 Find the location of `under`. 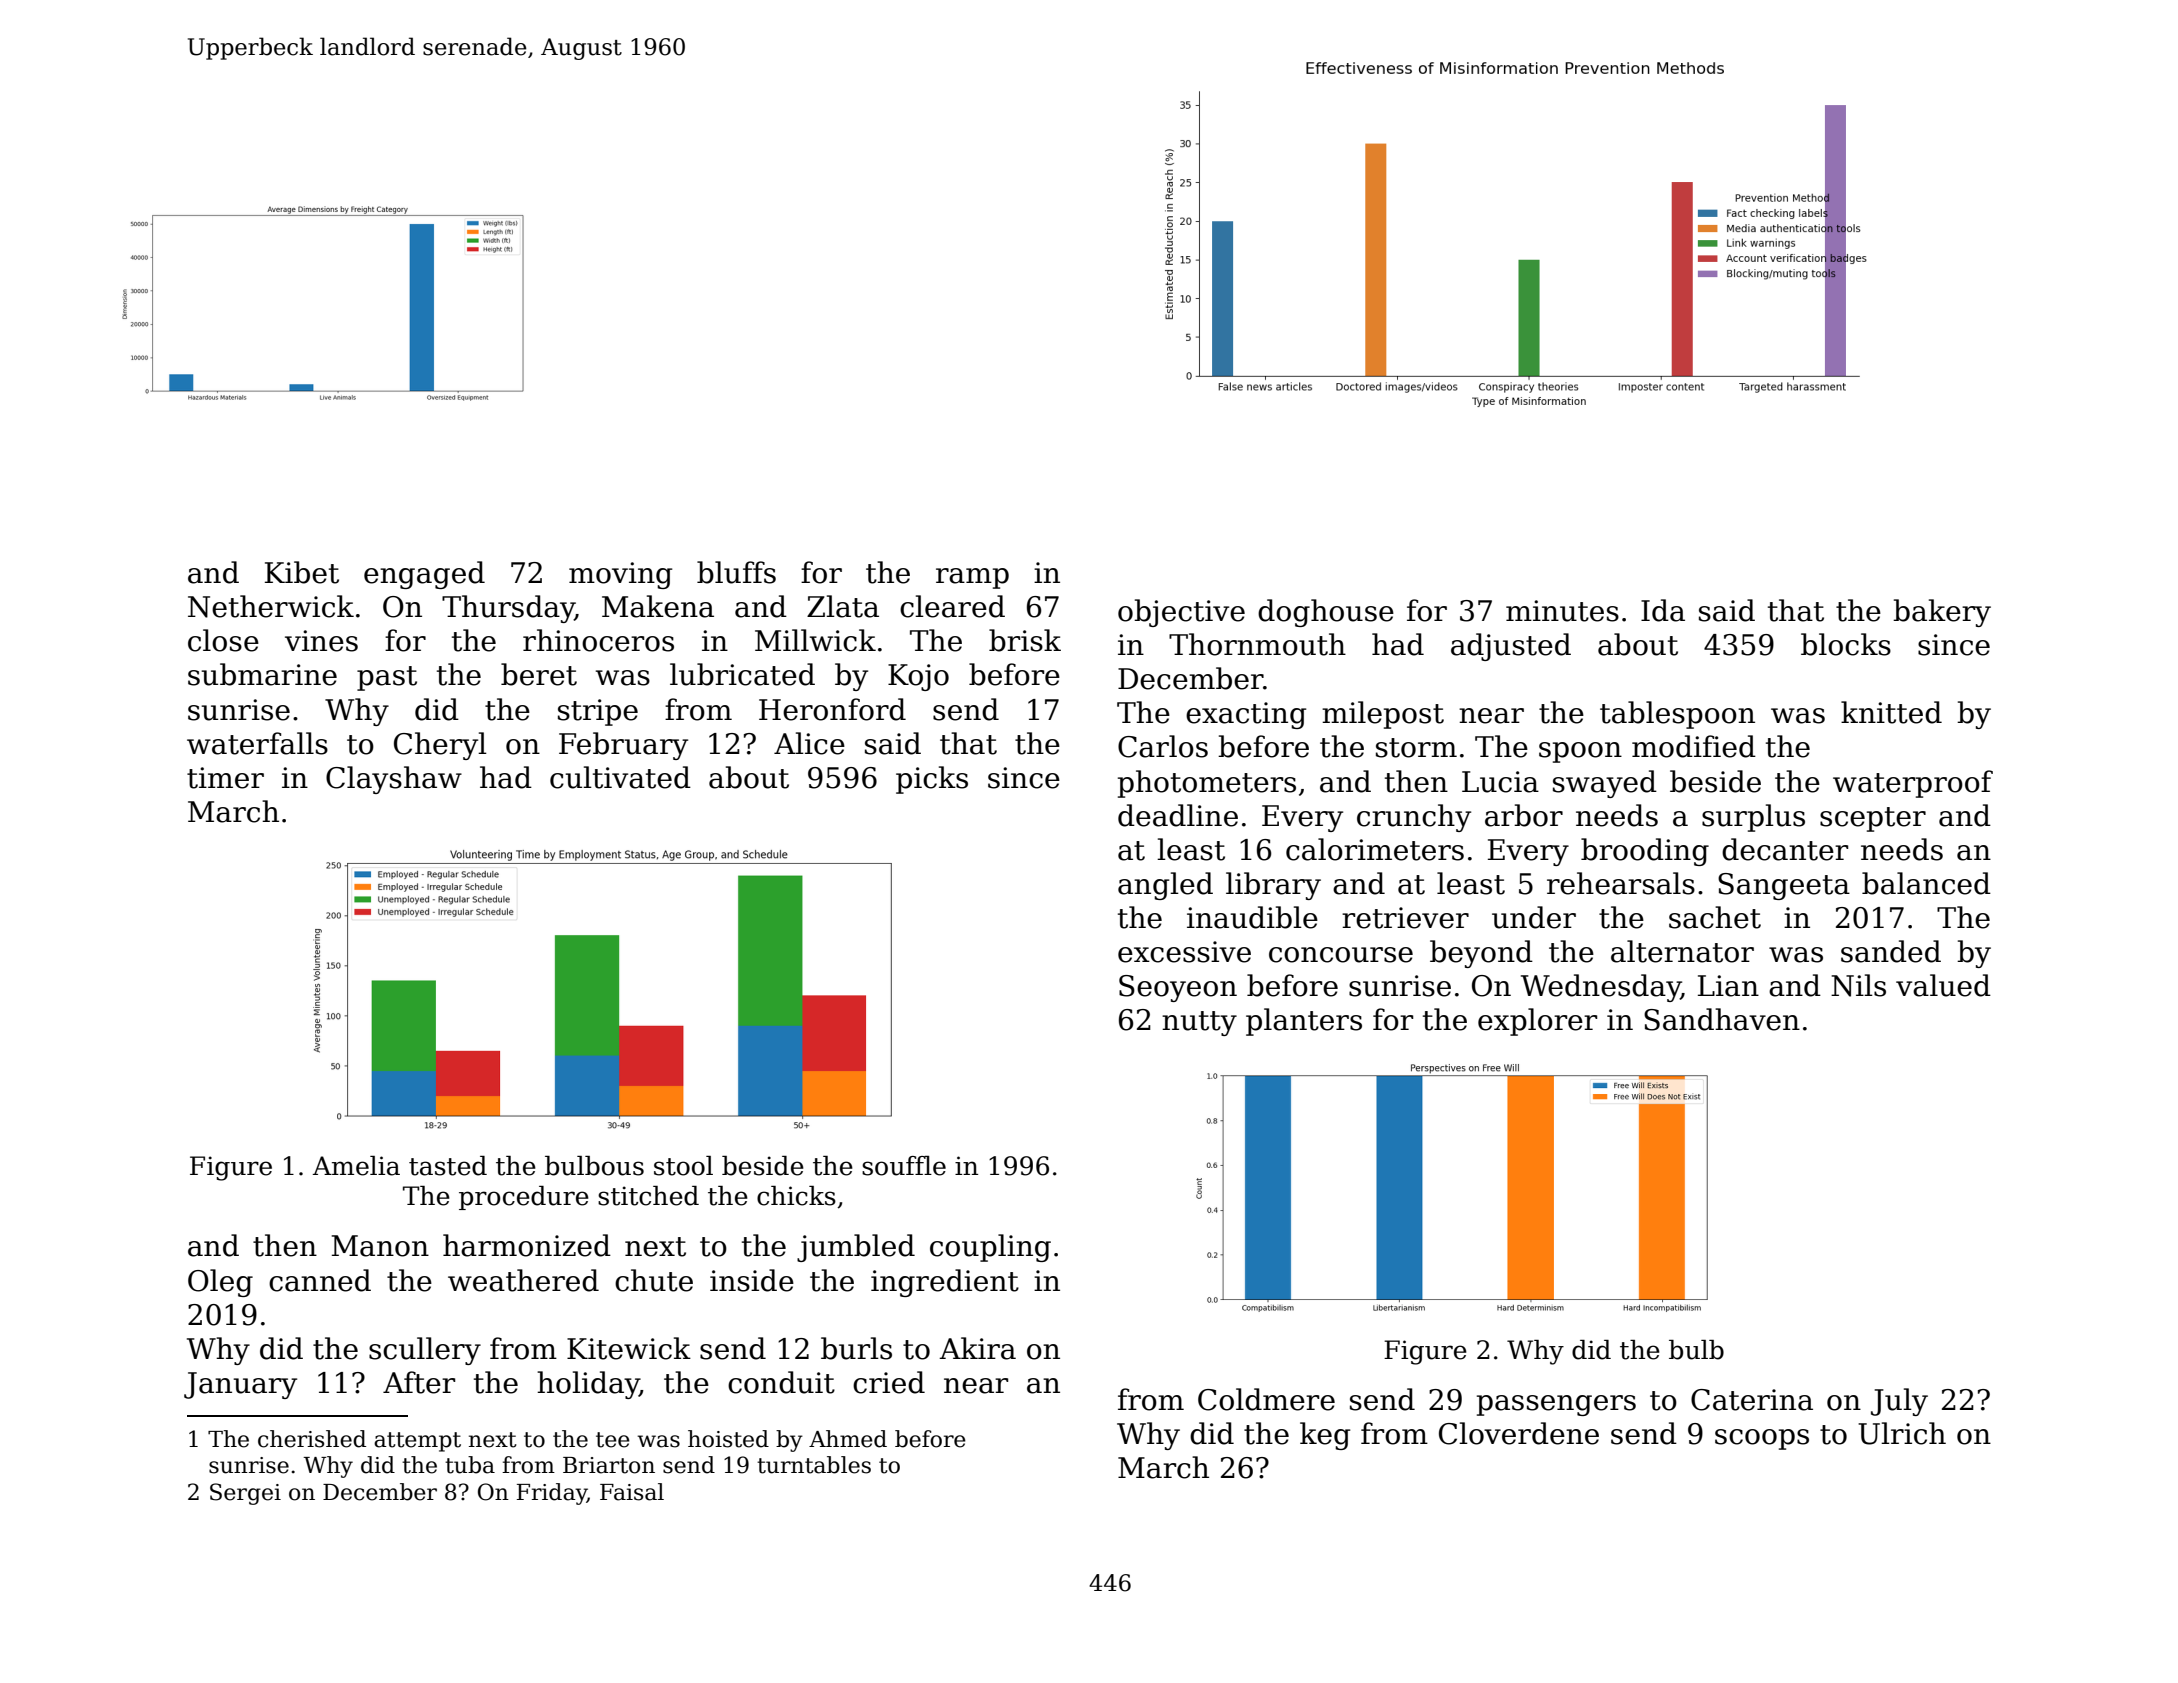

under is located at coordinates (1534, 917).
